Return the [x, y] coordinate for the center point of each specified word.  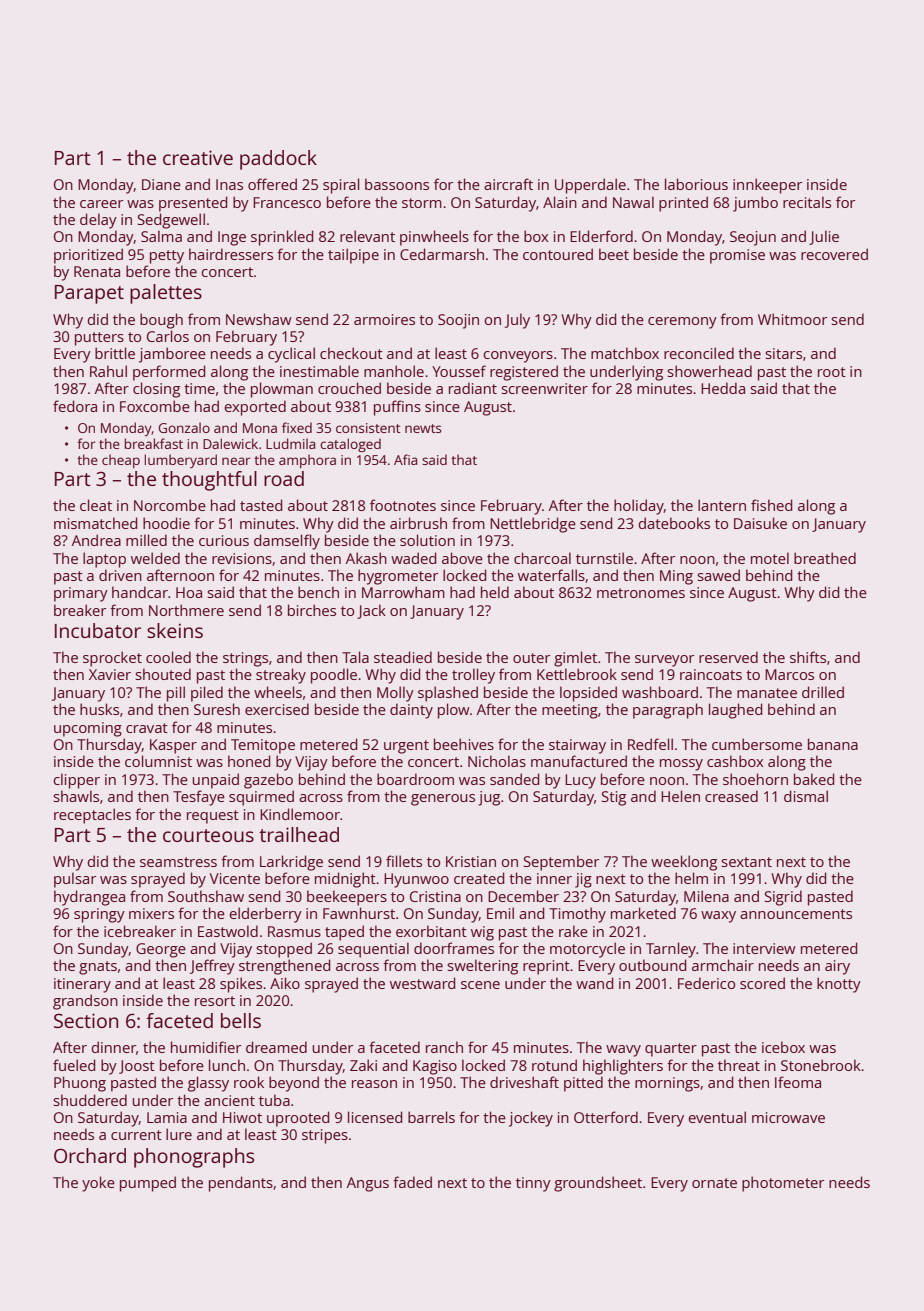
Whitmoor [792, 319]
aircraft [508, 184]
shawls [76, 796]
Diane [161, 184]
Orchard [90, 1155]
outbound [653, 965]
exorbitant [431, 931]
